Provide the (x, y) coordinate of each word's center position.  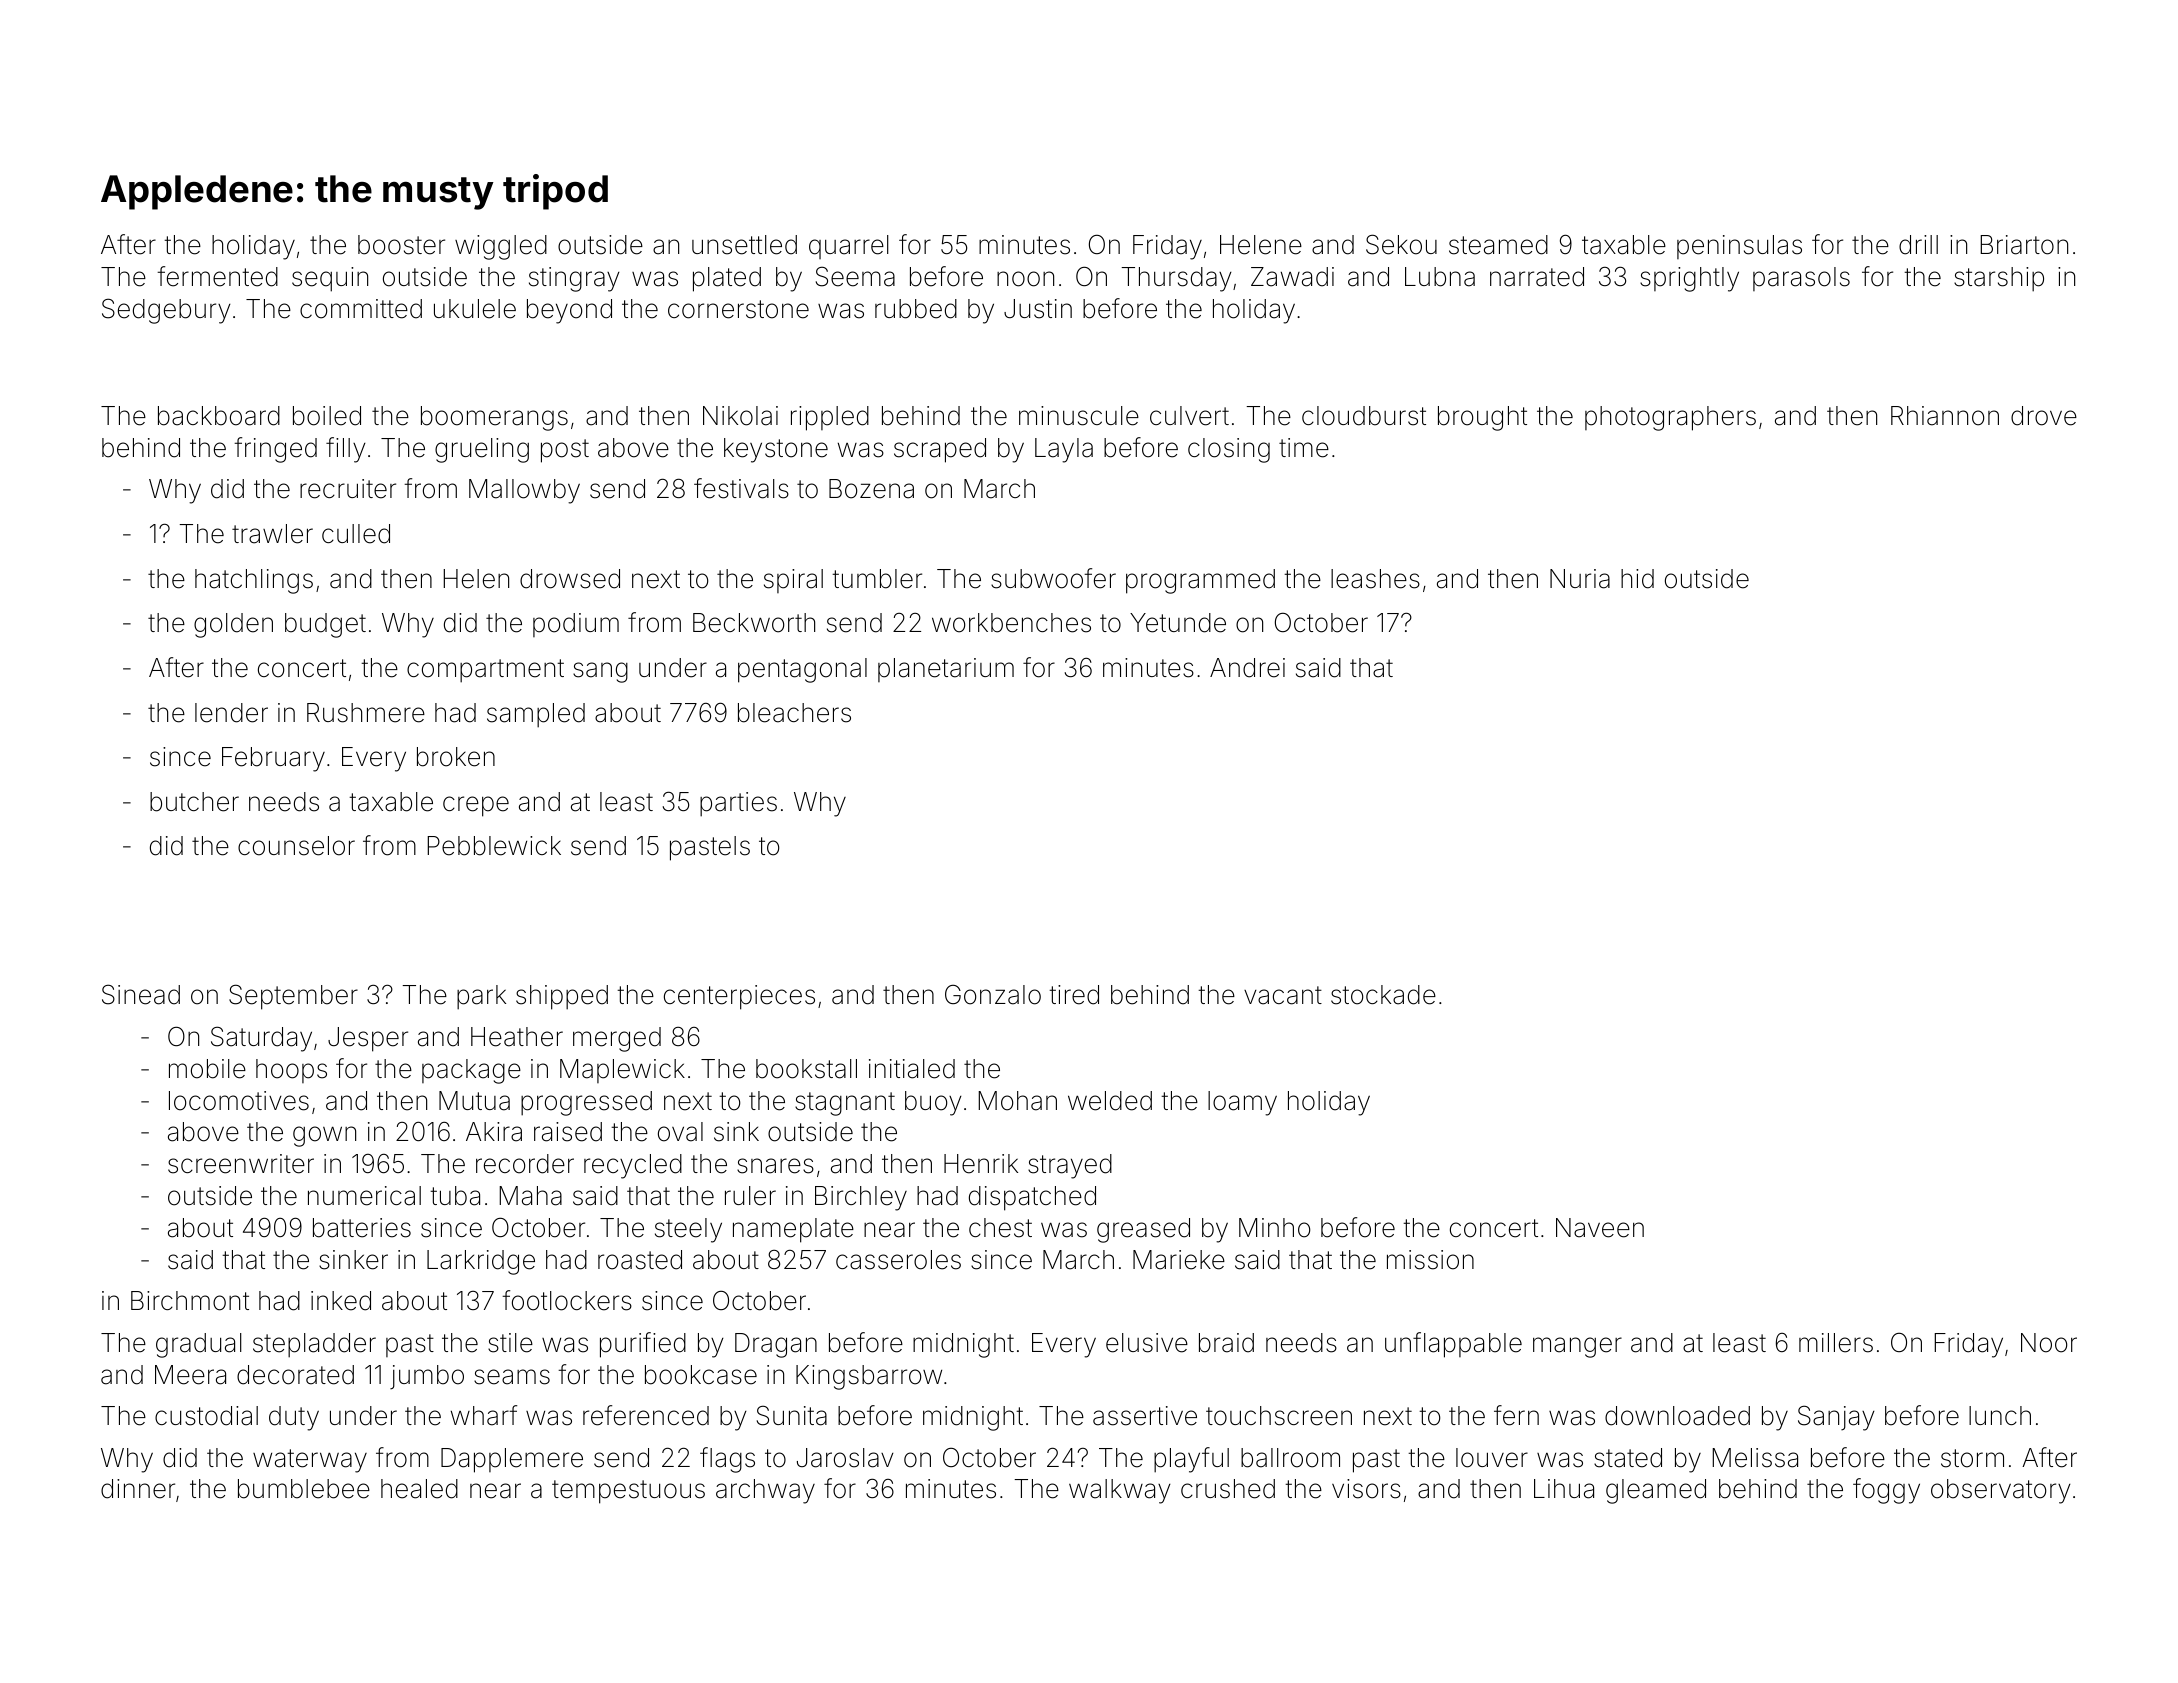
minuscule (1079, 416)
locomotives (239, 1101)
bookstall (806, 1069)
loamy (1242, 1103)
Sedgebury (166, 311)
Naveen (1600, 1228)
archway (765, 1491)
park (481, 997)
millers (1836, 1343)
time (1304, 448)
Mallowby (524, 491)
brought (1482, 418)
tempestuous (628, 1492)
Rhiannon (1945, 416)
